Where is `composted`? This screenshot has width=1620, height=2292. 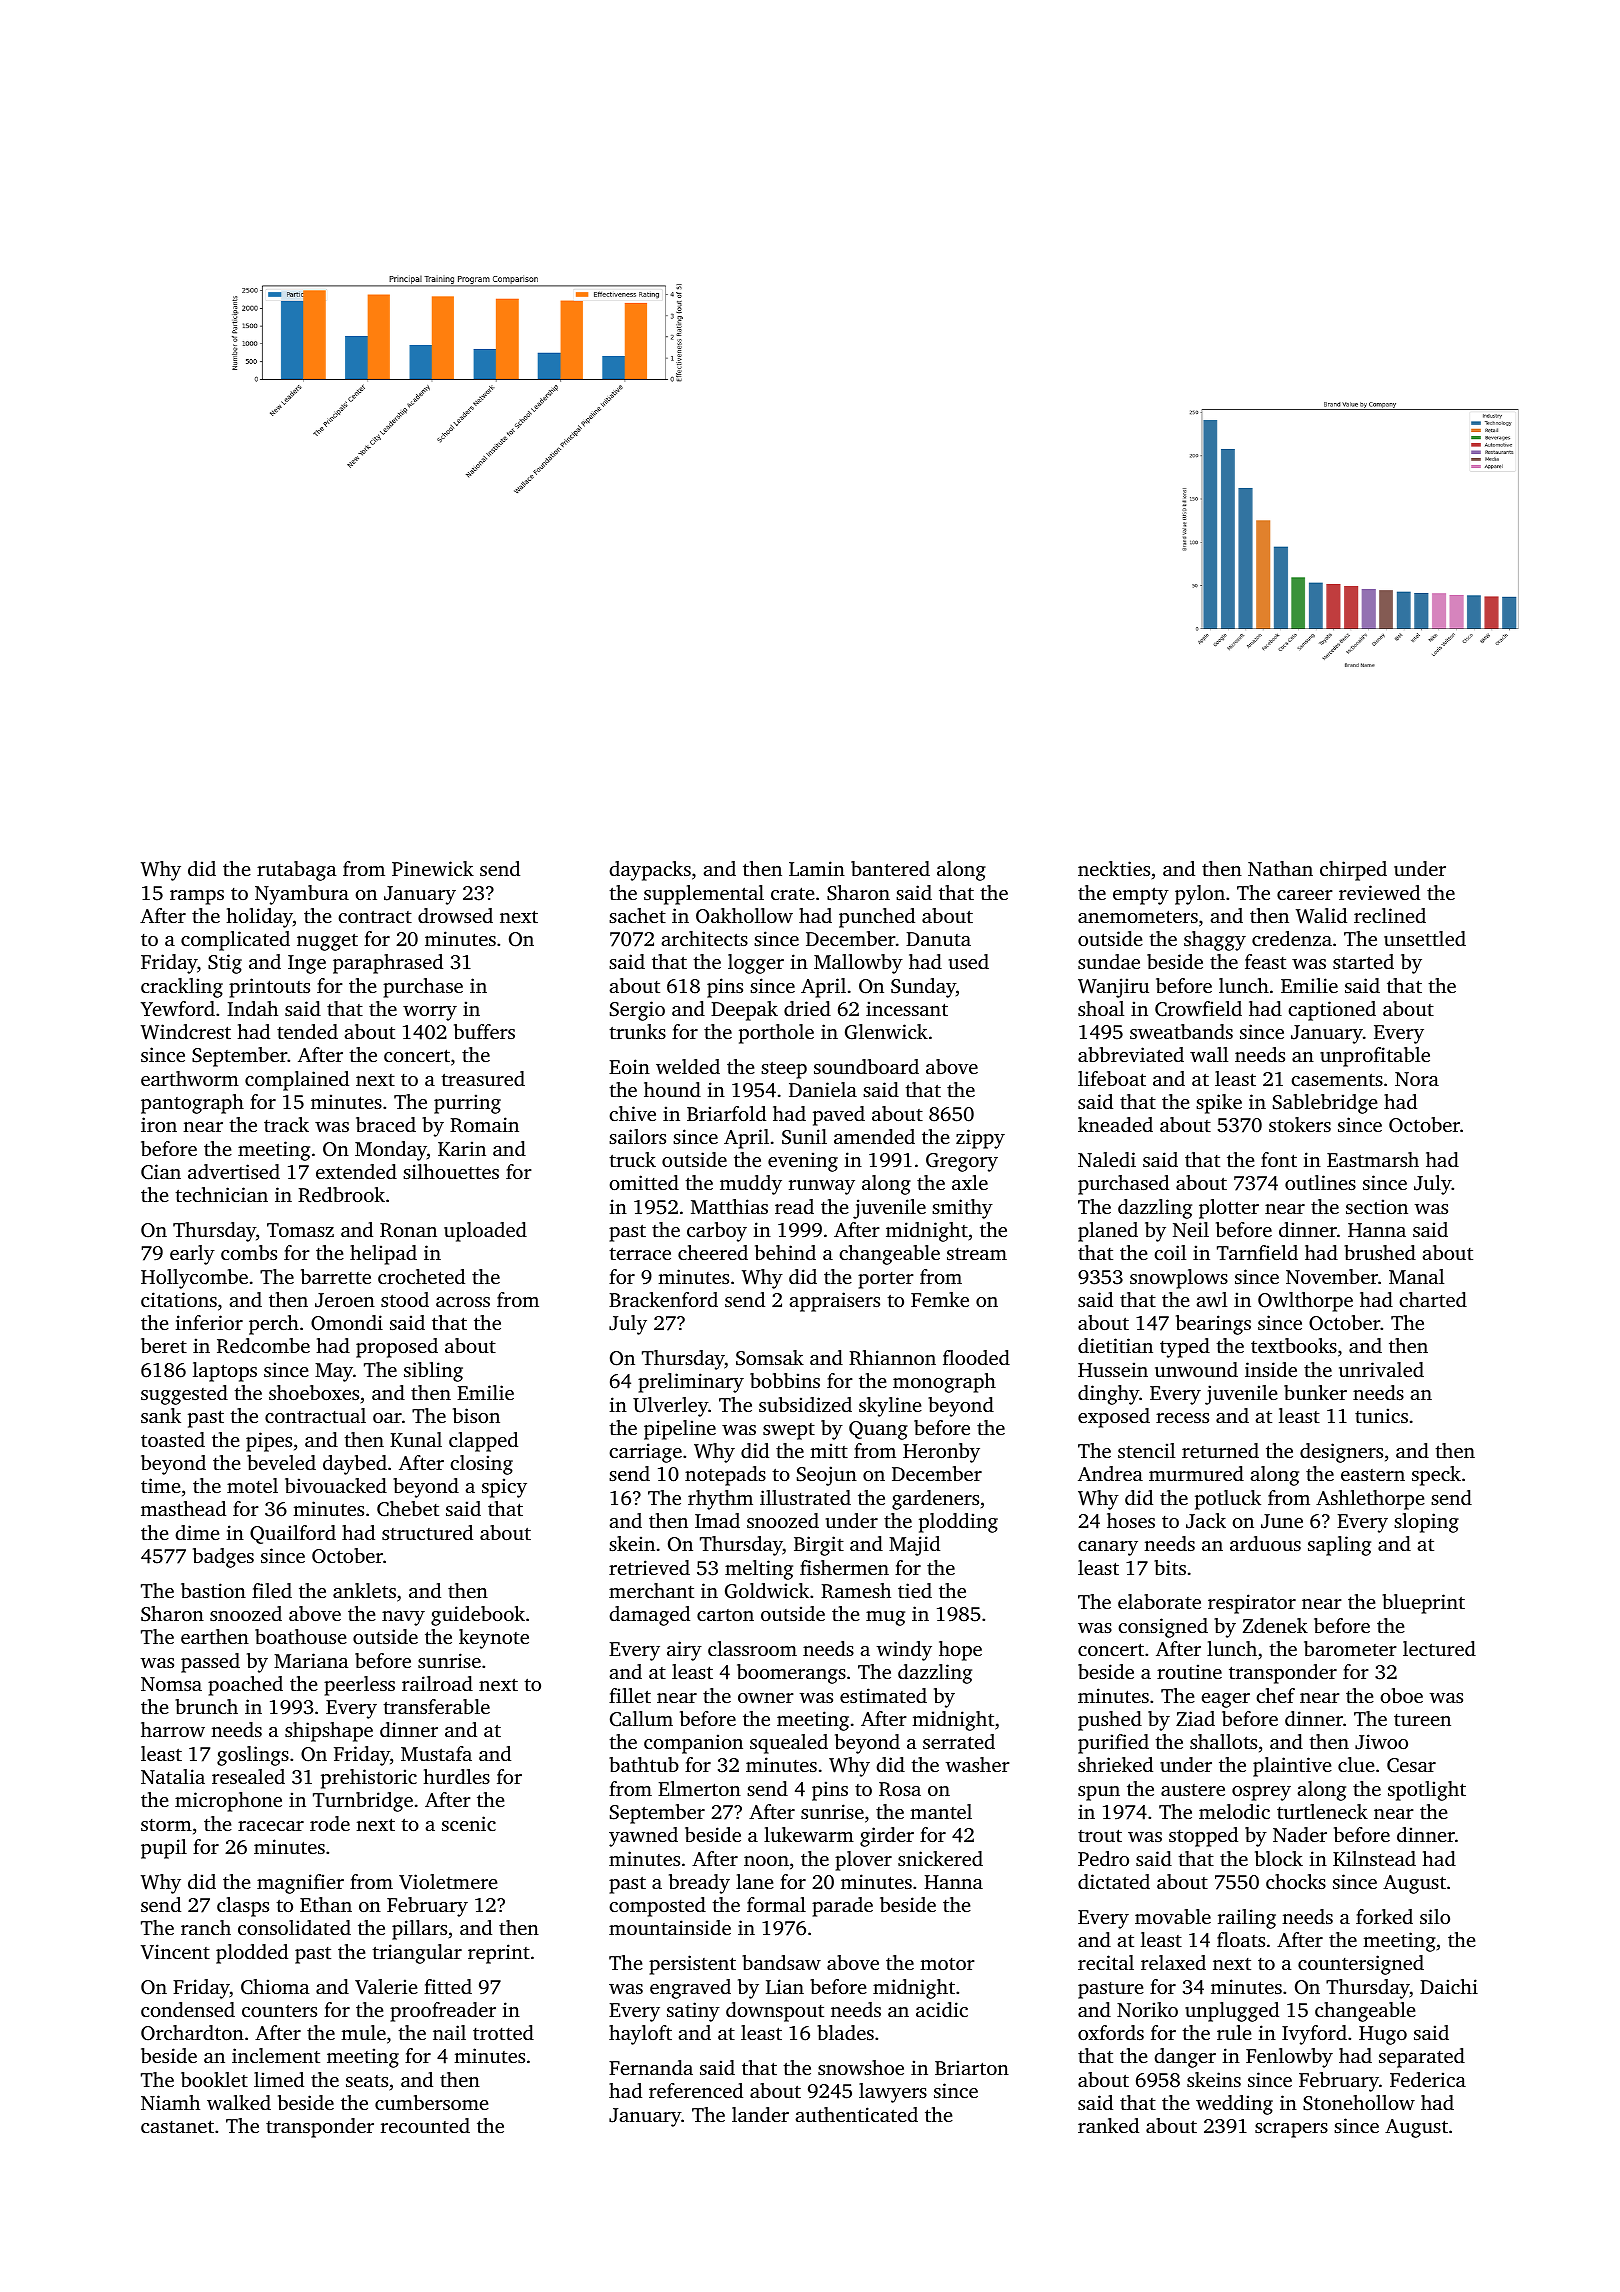 composted is located at coordinates (657, 1907).
